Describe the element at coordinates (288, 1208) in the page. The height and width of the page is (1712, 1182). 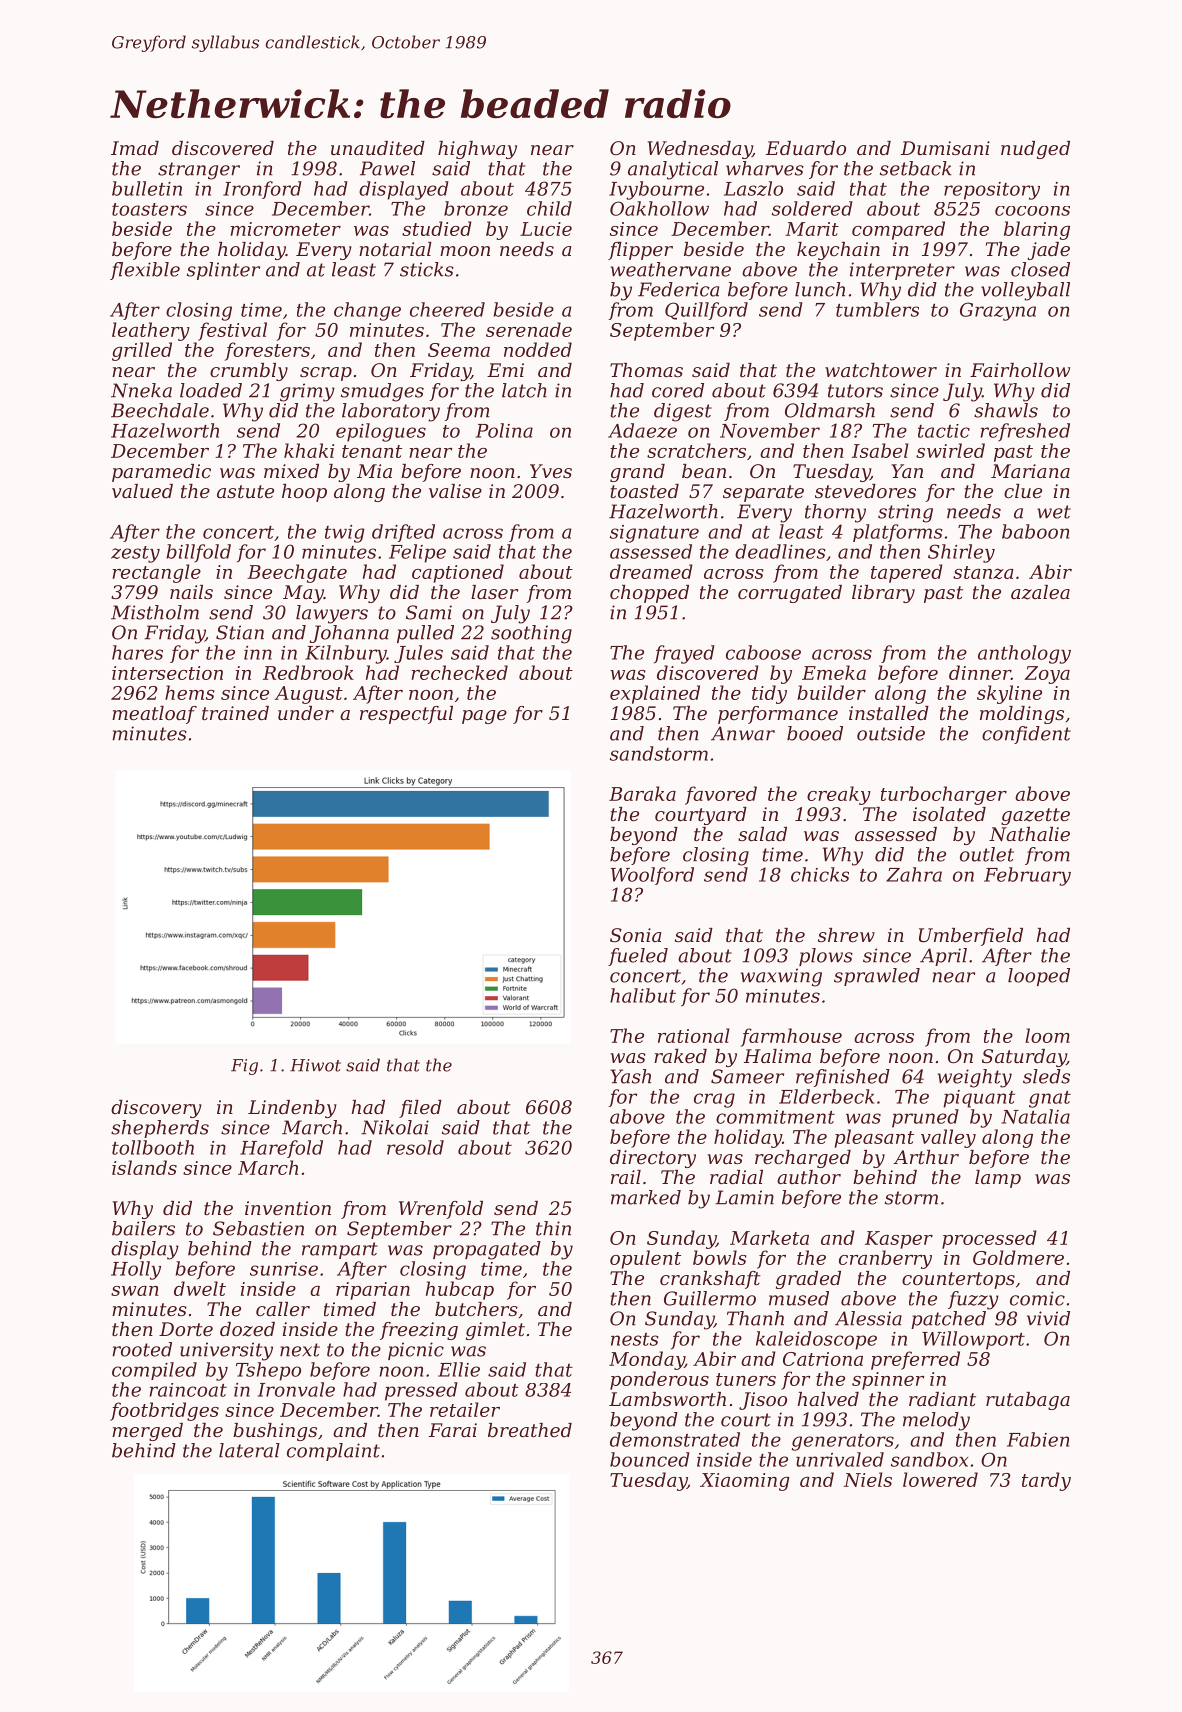
I see `invention` at that location.
